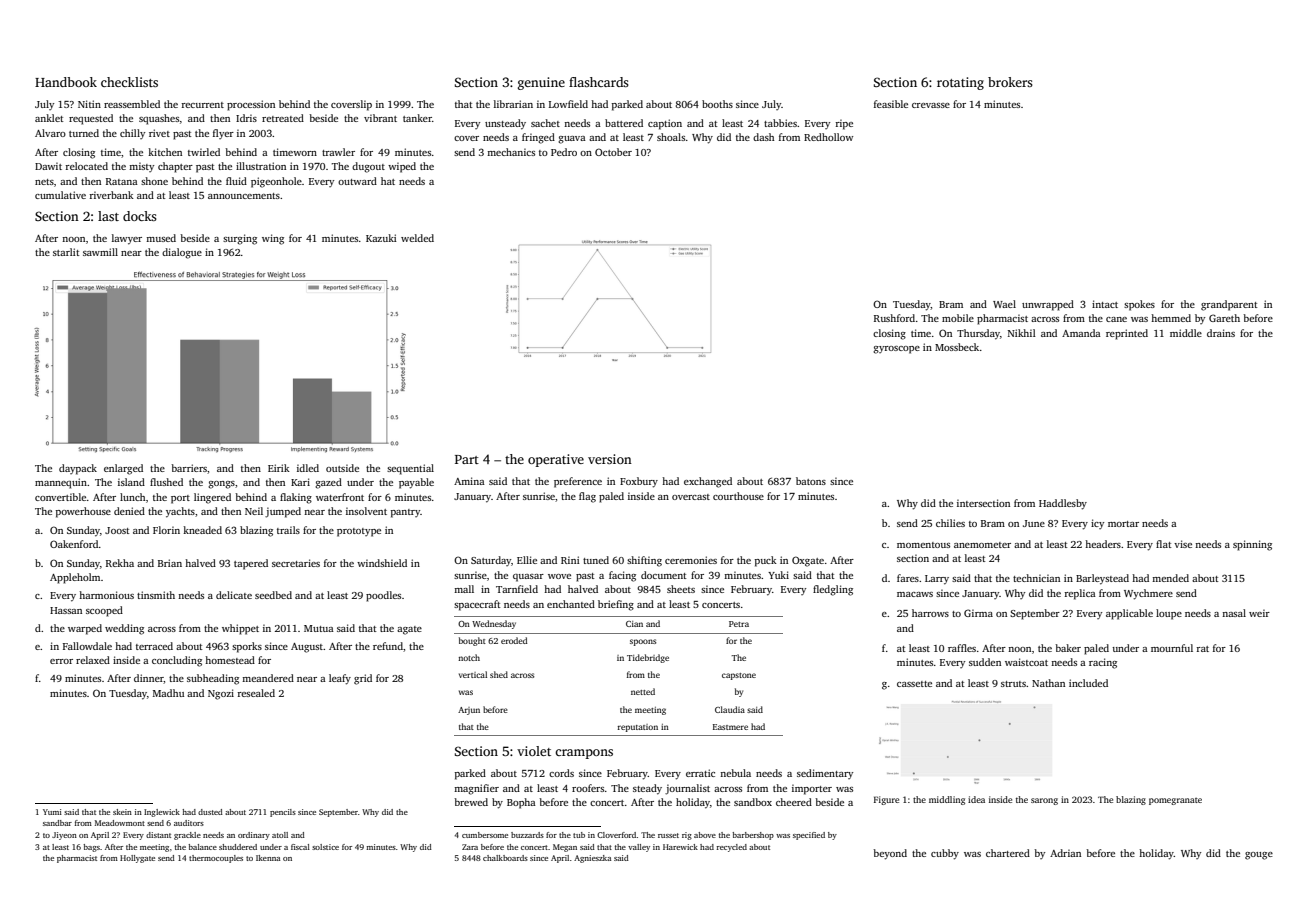 This document has width=1308, height=924. Describe the element at coordinates (599, 82) in the document. I see `flashcards` at that location.
